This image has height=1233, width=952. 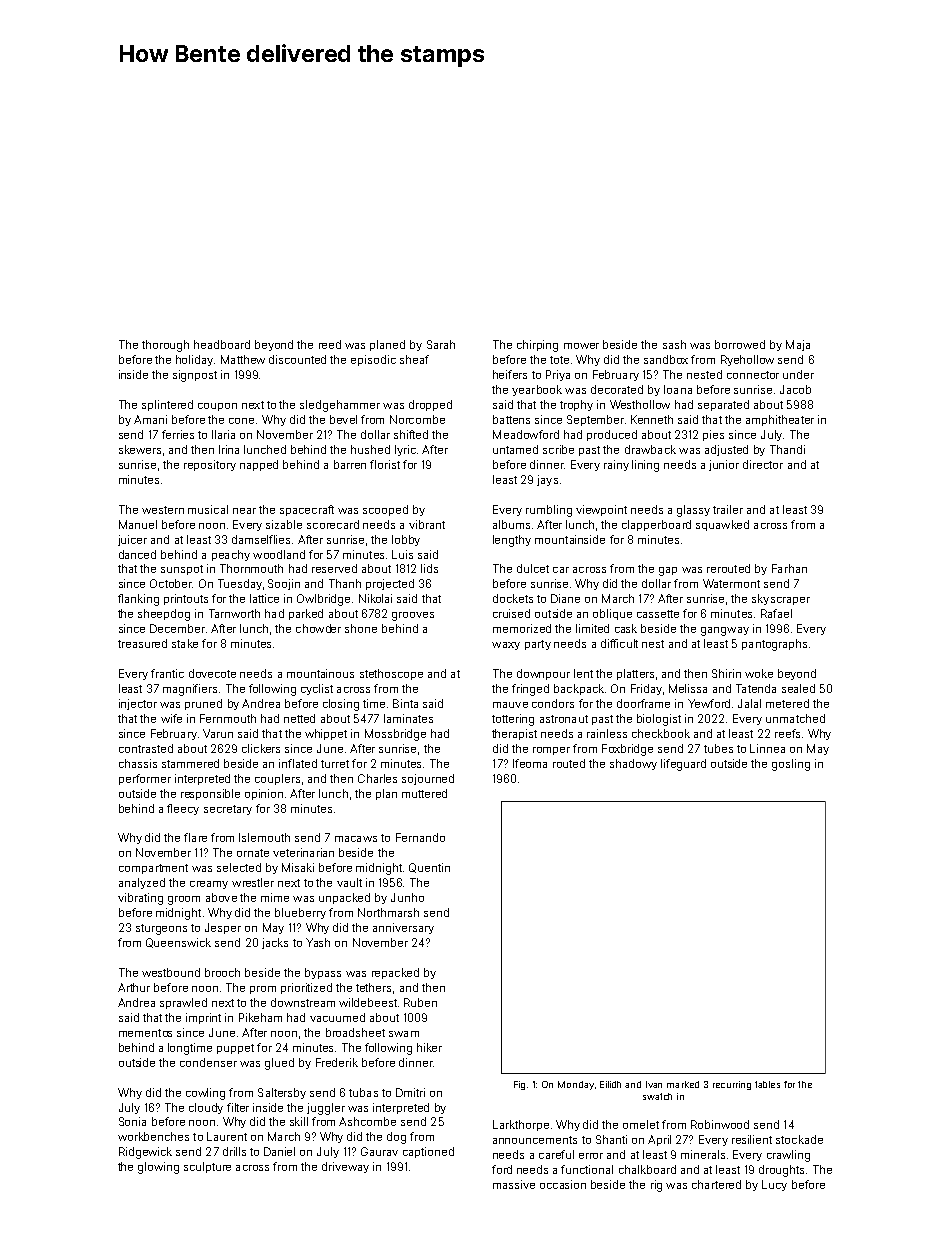 What do you see at coordinates (297, 359) in the image?
I see `discounted` at bounding box center [297, 359].
